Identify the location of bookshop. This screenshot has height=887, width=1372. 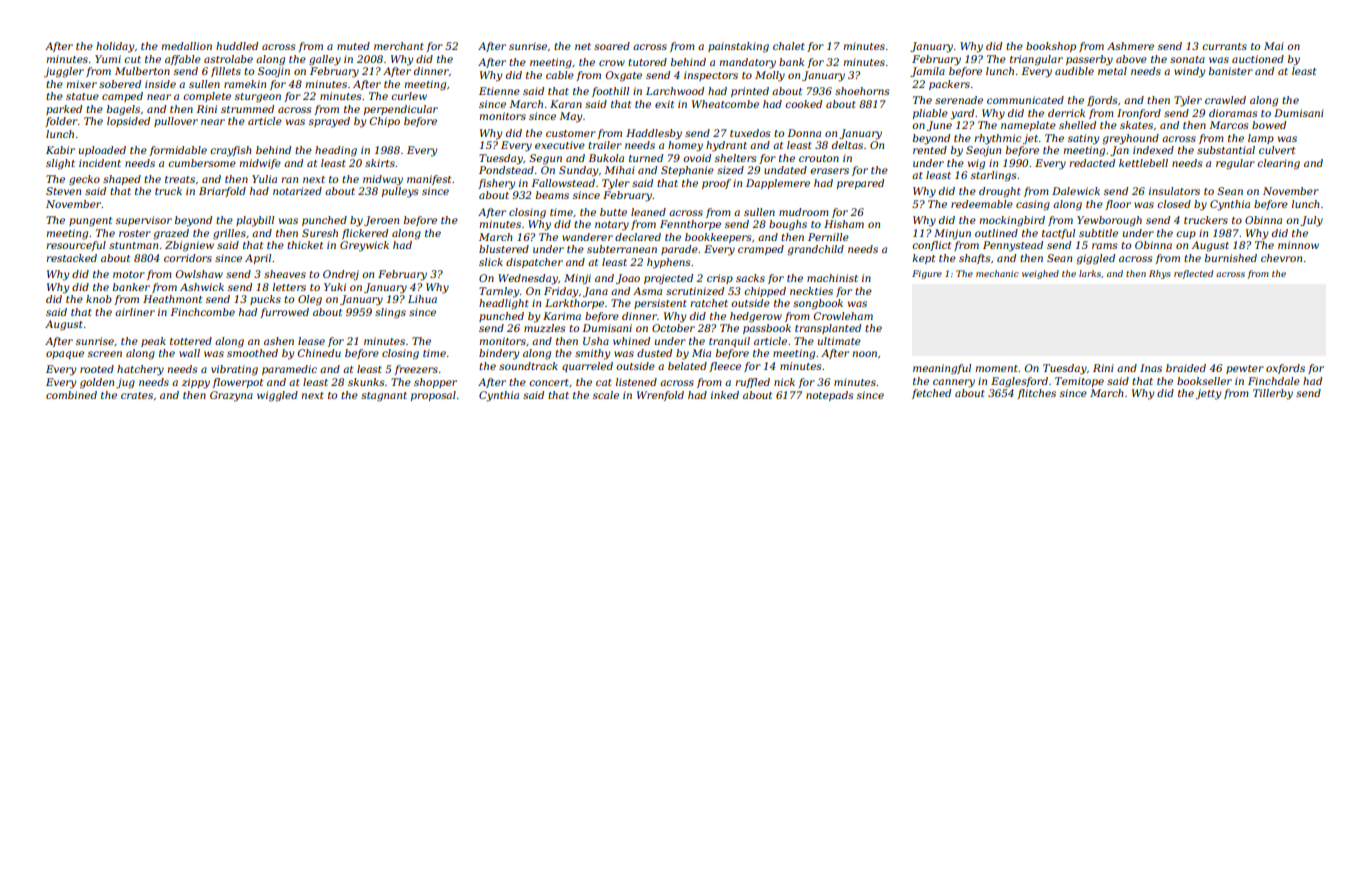
(1051, 47).
